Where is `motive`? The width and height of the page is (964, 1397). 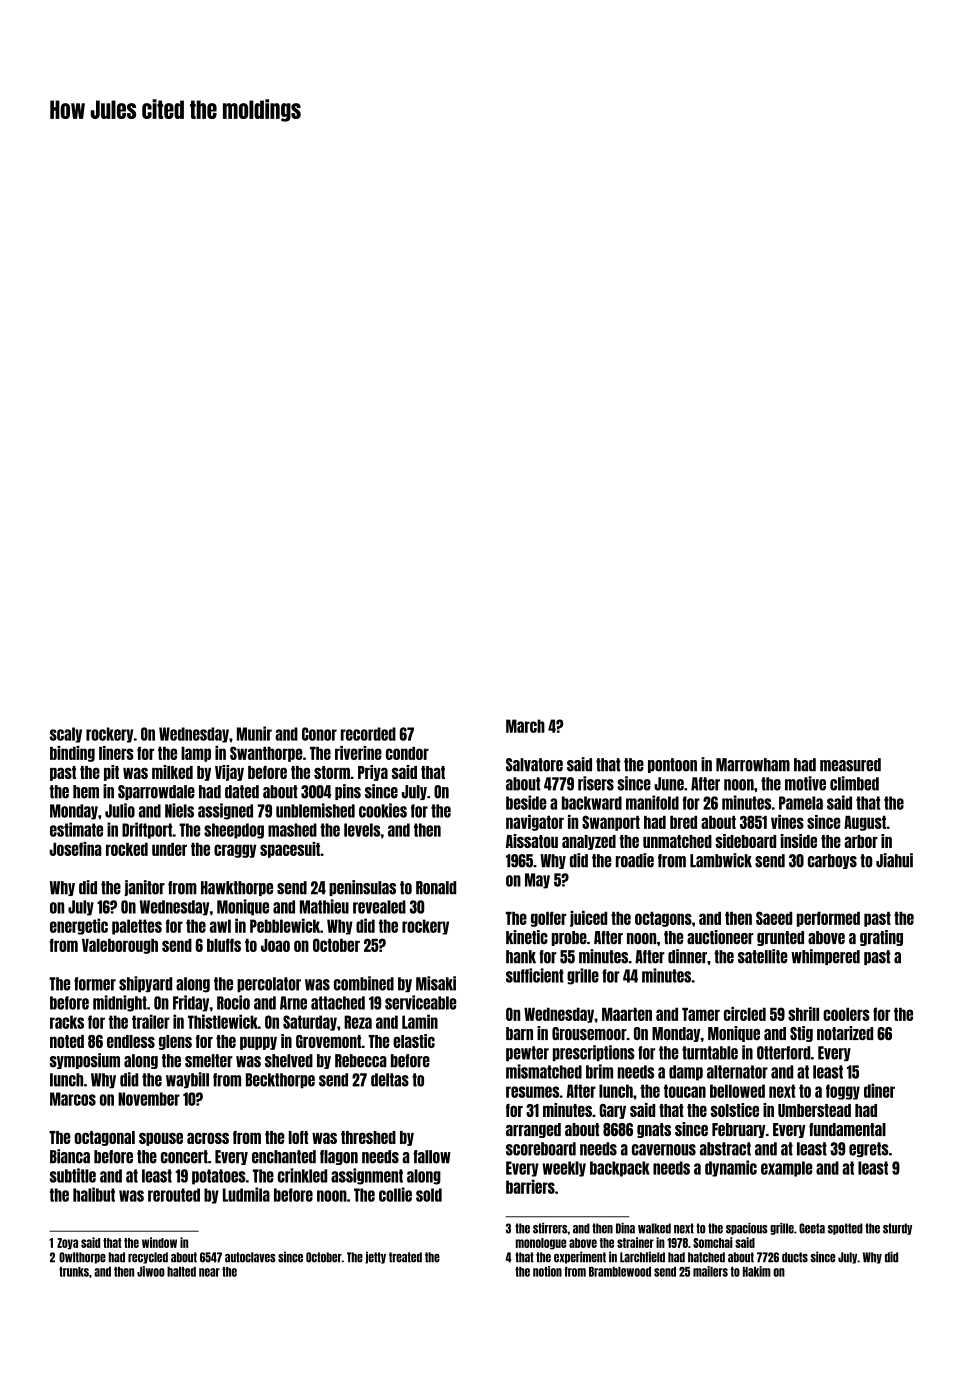 motive is located at coordinates (805, 783).
